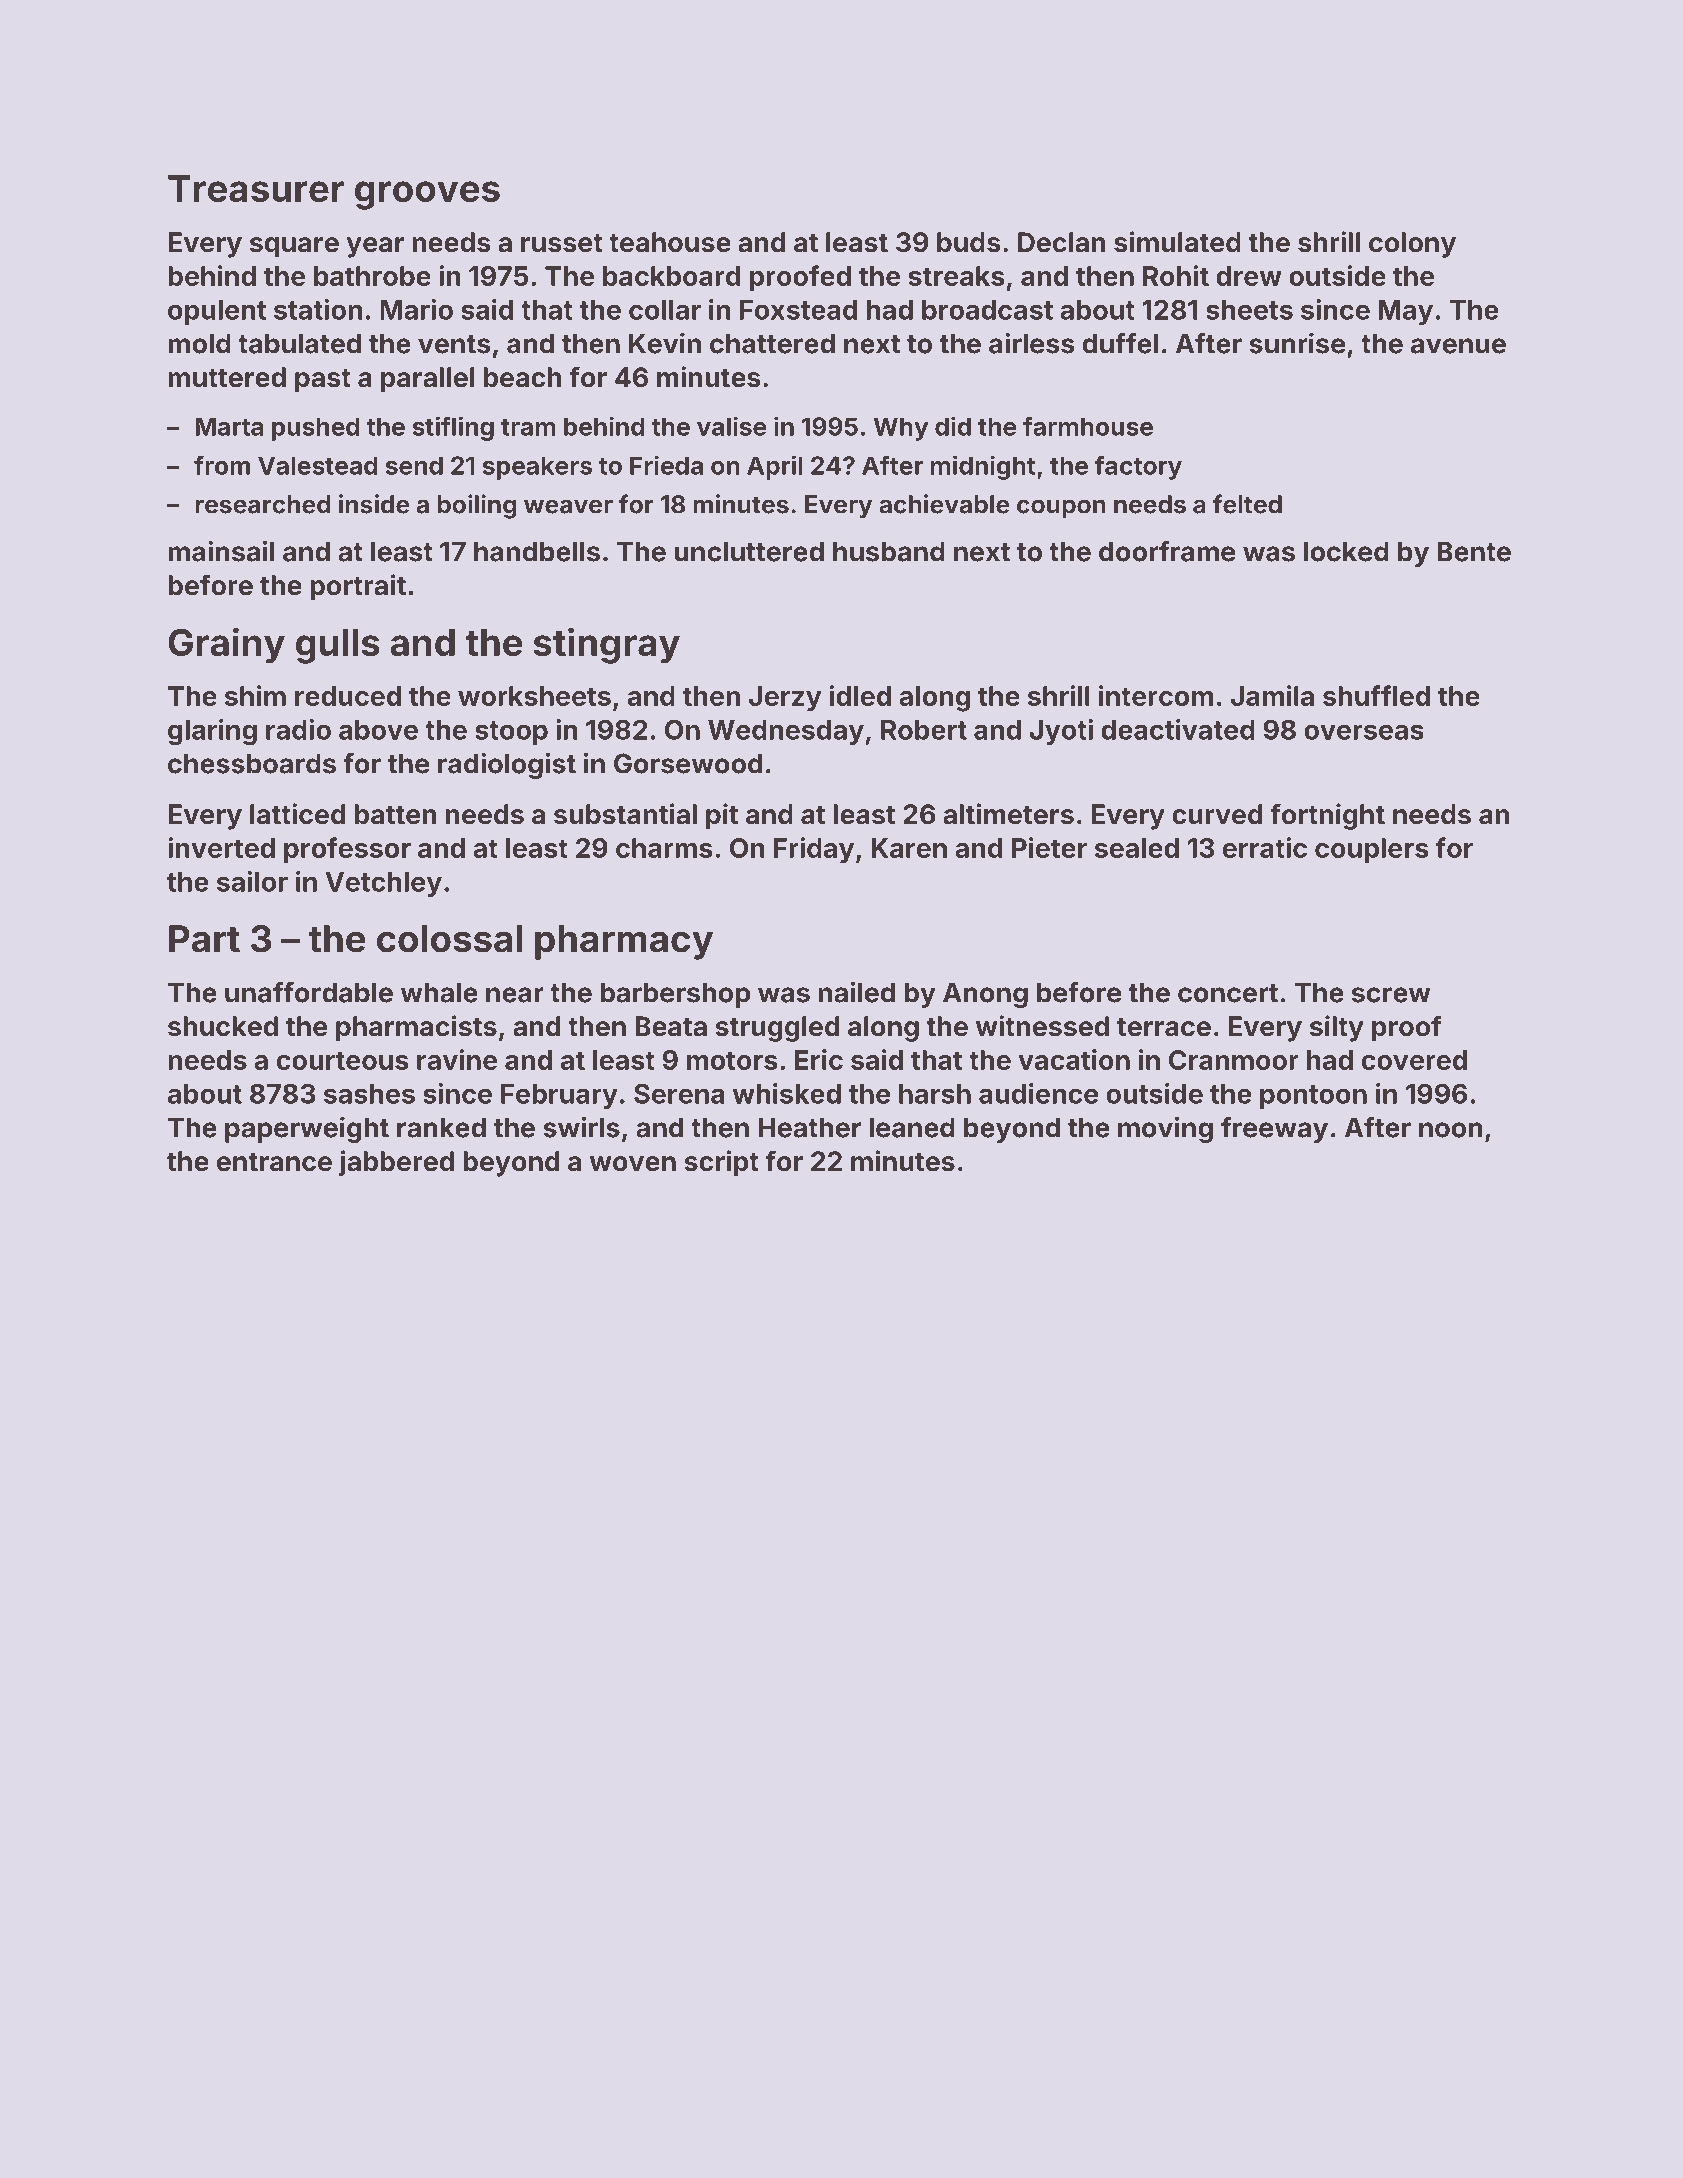 The height and width of the screenshot is (2178, 1683). I want to click on mainsail, so click(221, 551).
